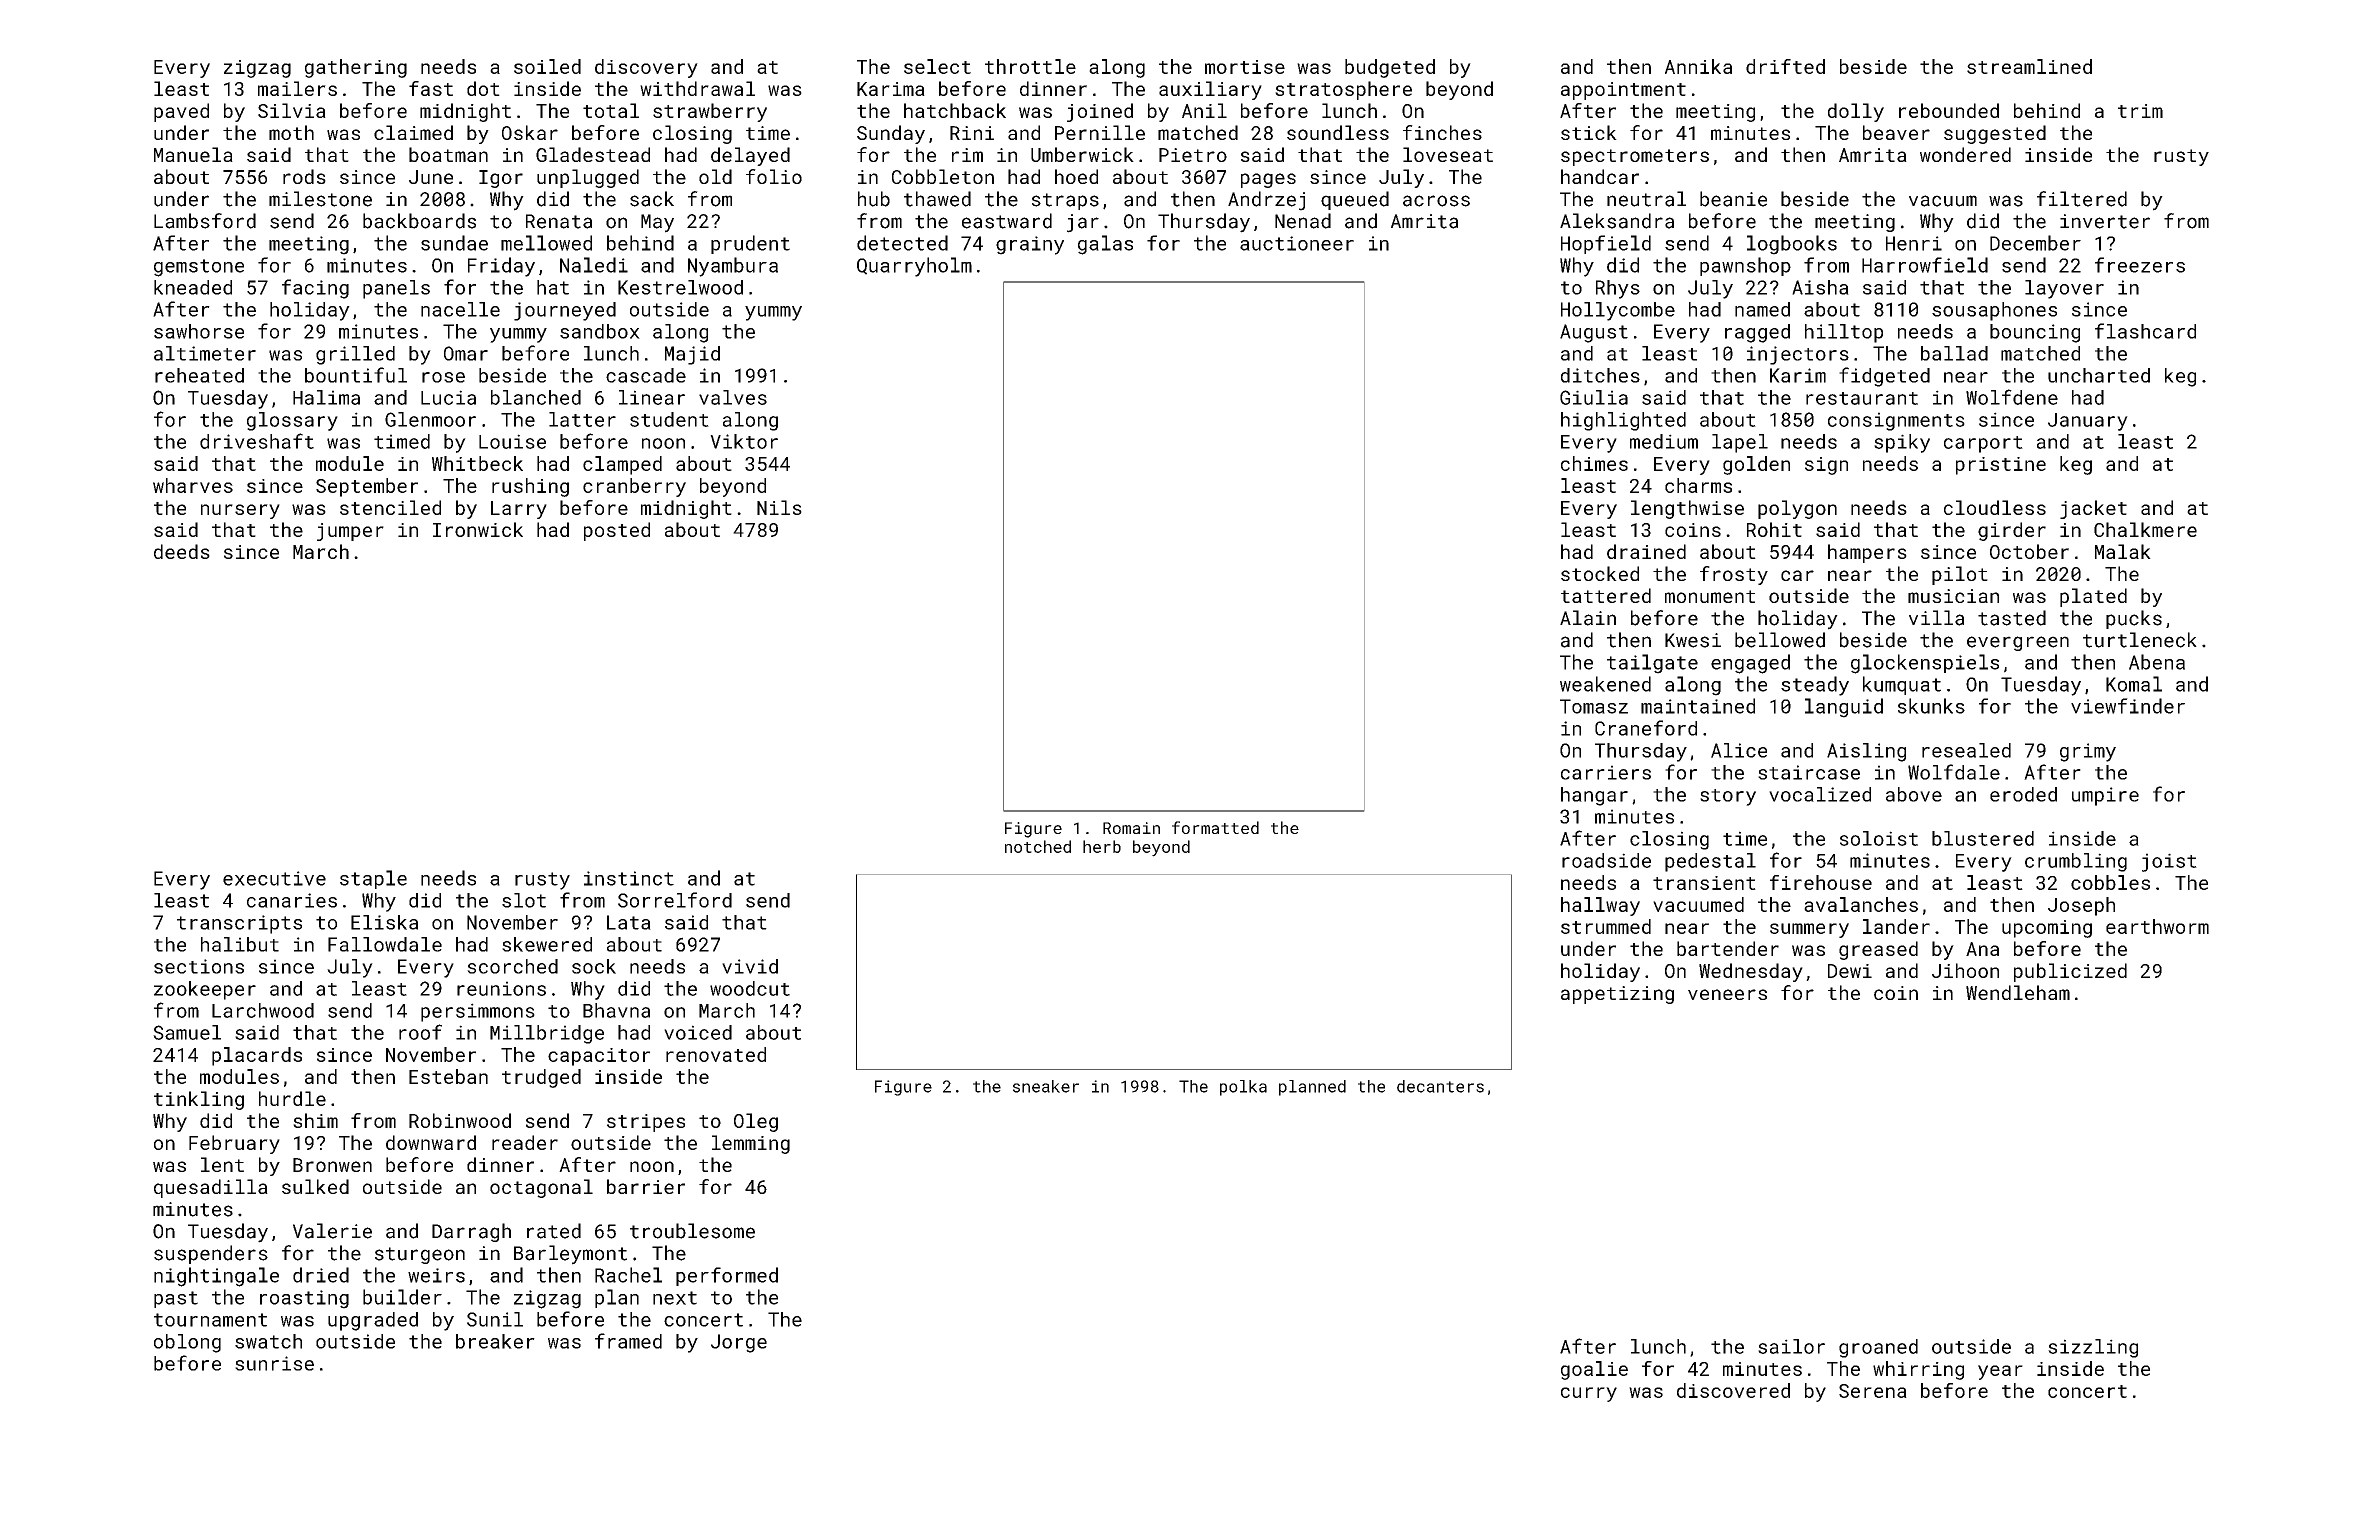  I want to click on tailgate, so click(1652, 664).
